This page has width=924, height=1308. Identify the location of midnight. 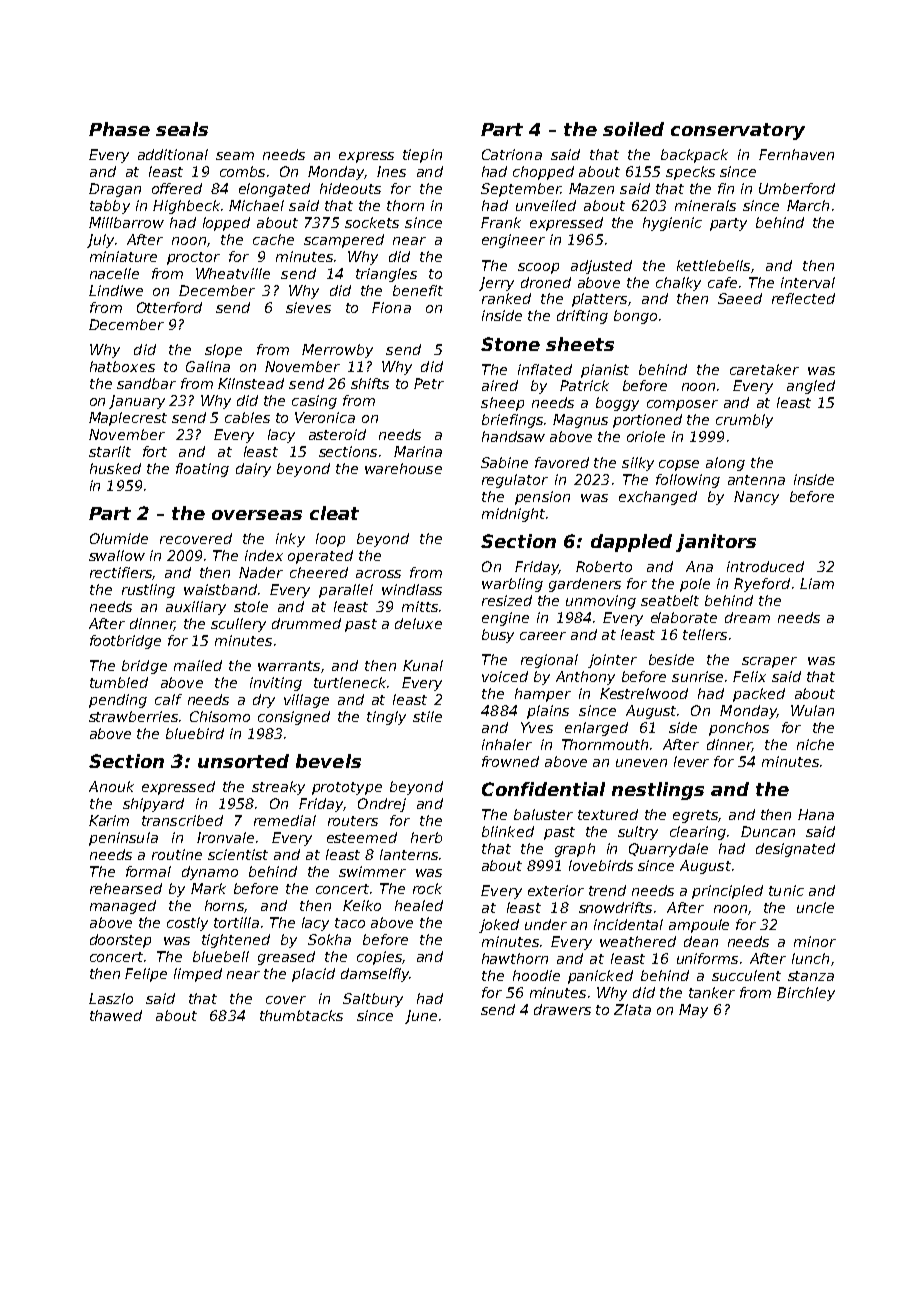
(513, 515).
